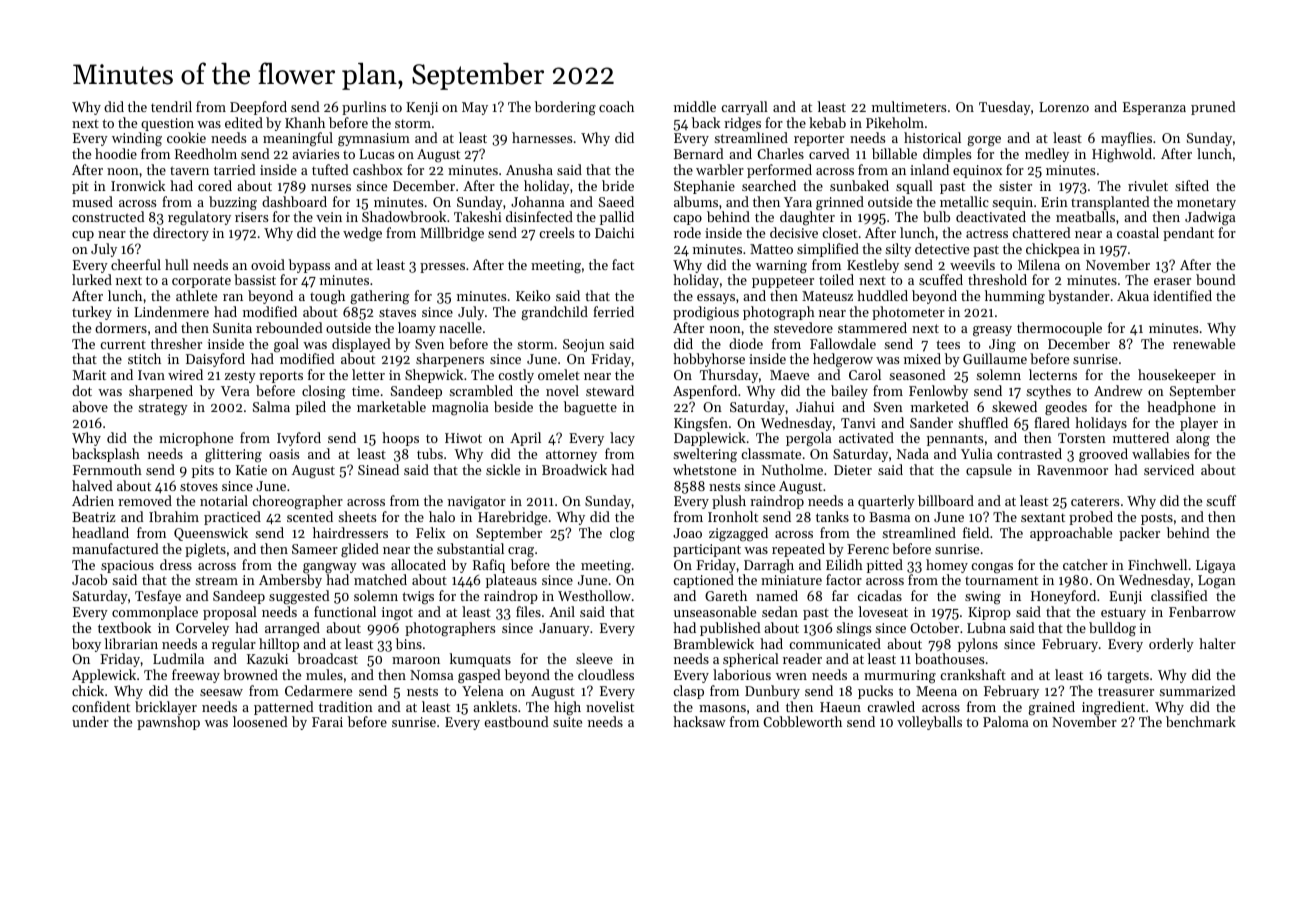 Image resolution: width=1308 pixels, height=924 pixels. I want to click on broadcast, so click(327, 658).
